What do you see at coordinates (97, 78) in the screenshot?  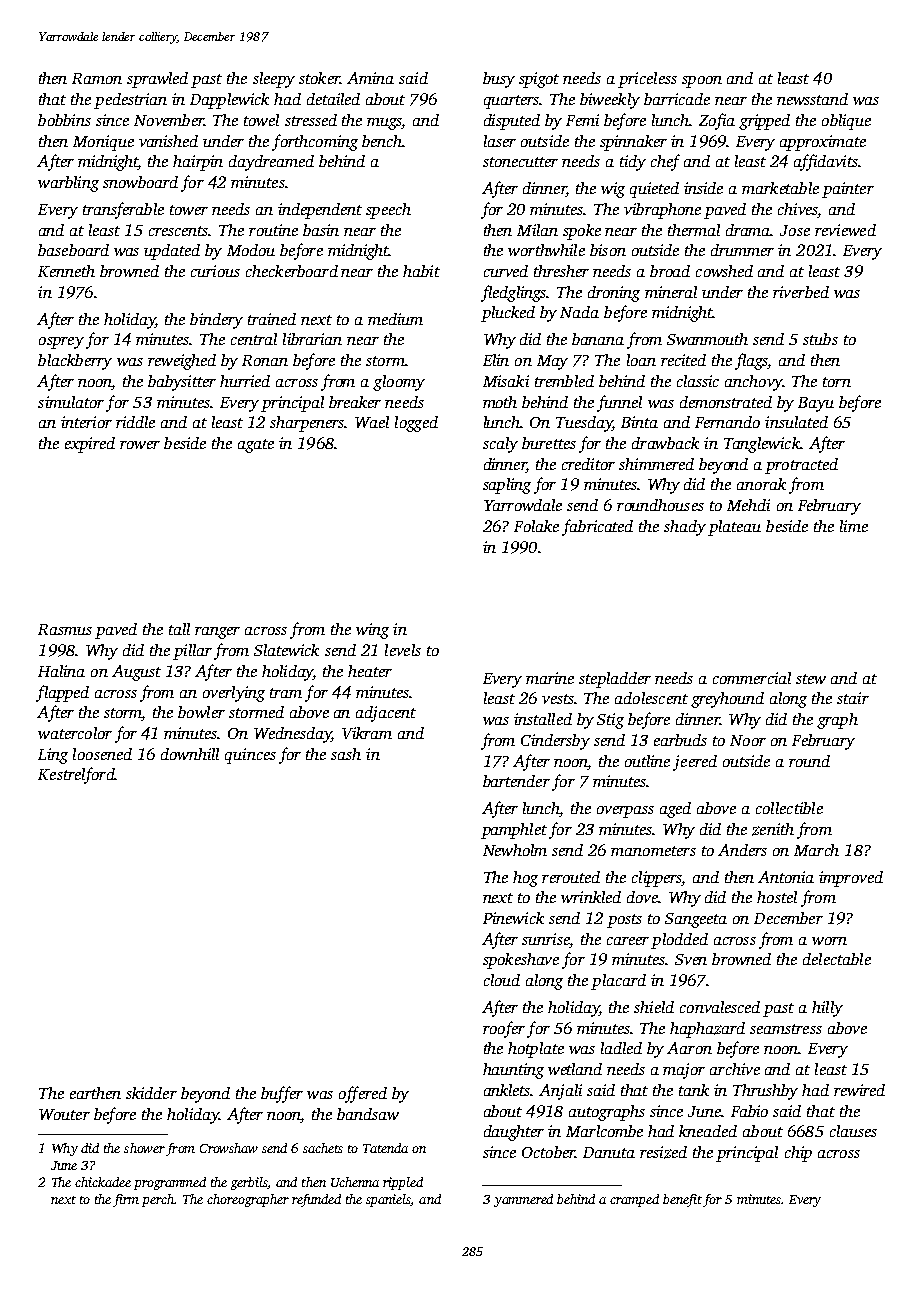 I see `Ramon` at bounding box center [97, 78].
